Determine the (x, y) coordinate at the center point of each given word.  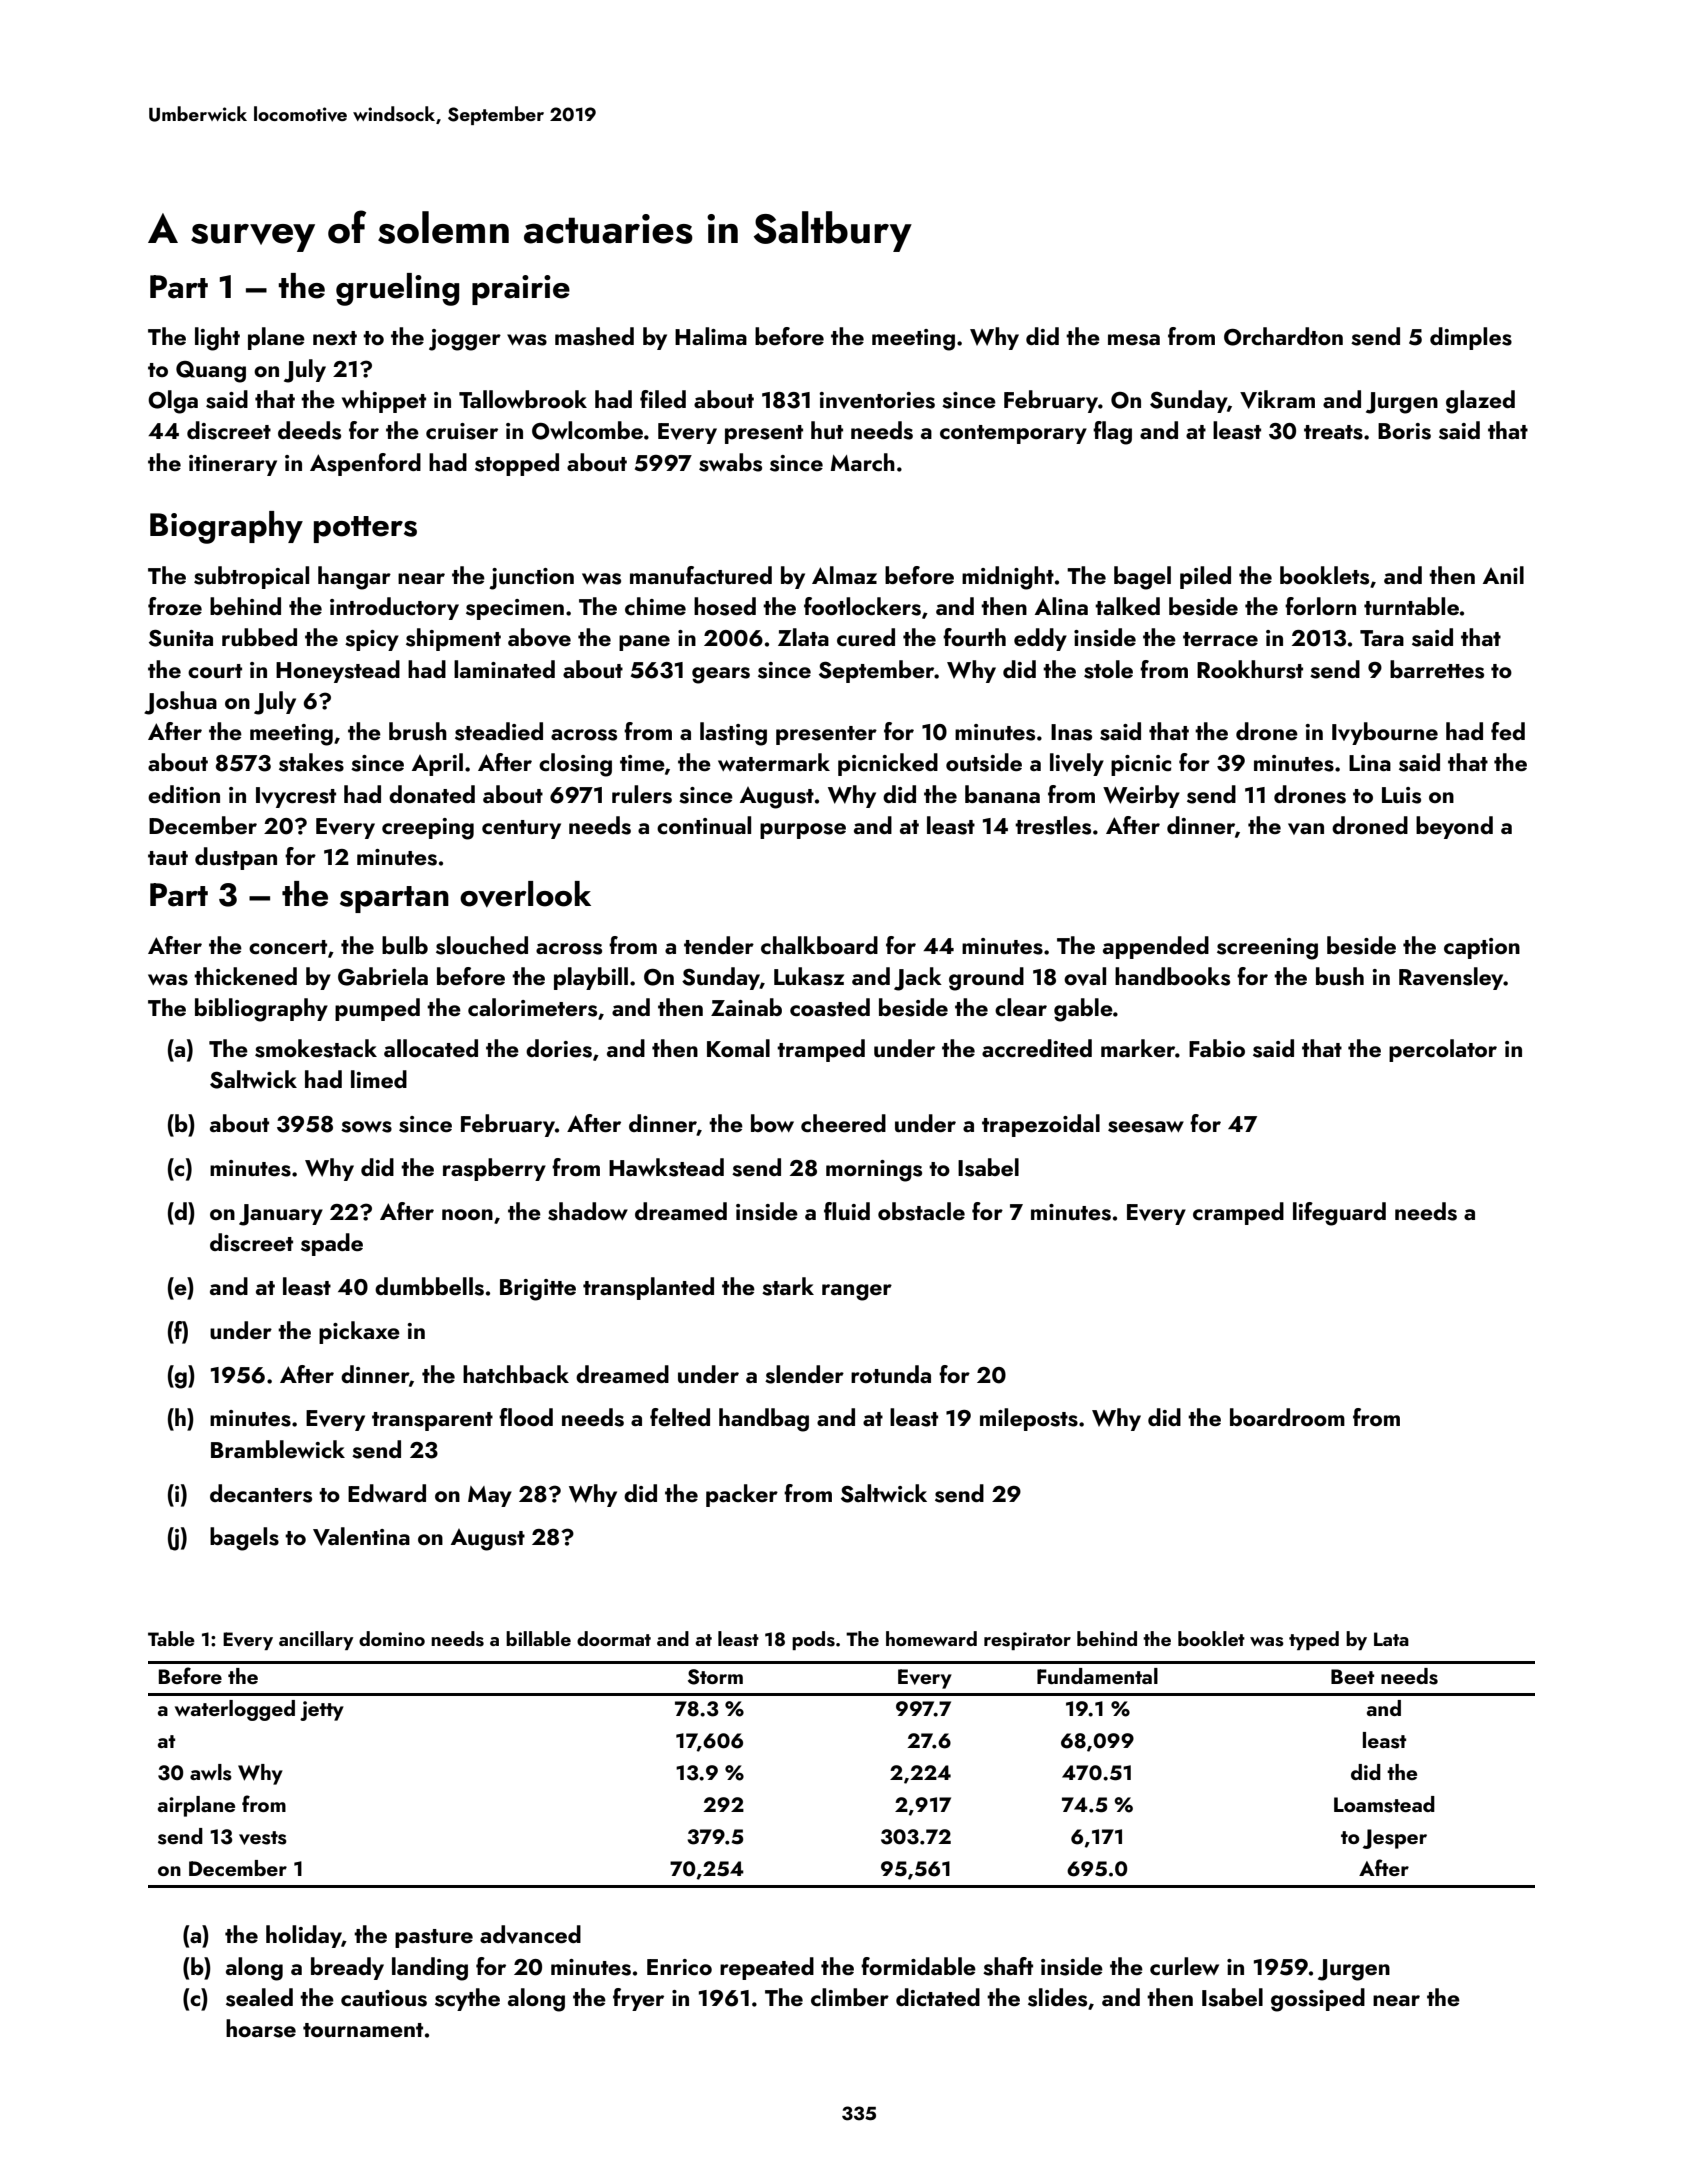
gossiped (1318, 2000)
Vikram (1277, 399)
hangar (354, 578)
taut (168, 858)
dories (559, 1048)
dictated (938, 1997)
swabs (730, 462)
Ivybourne (1385, 733)
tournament (363, 2030)
